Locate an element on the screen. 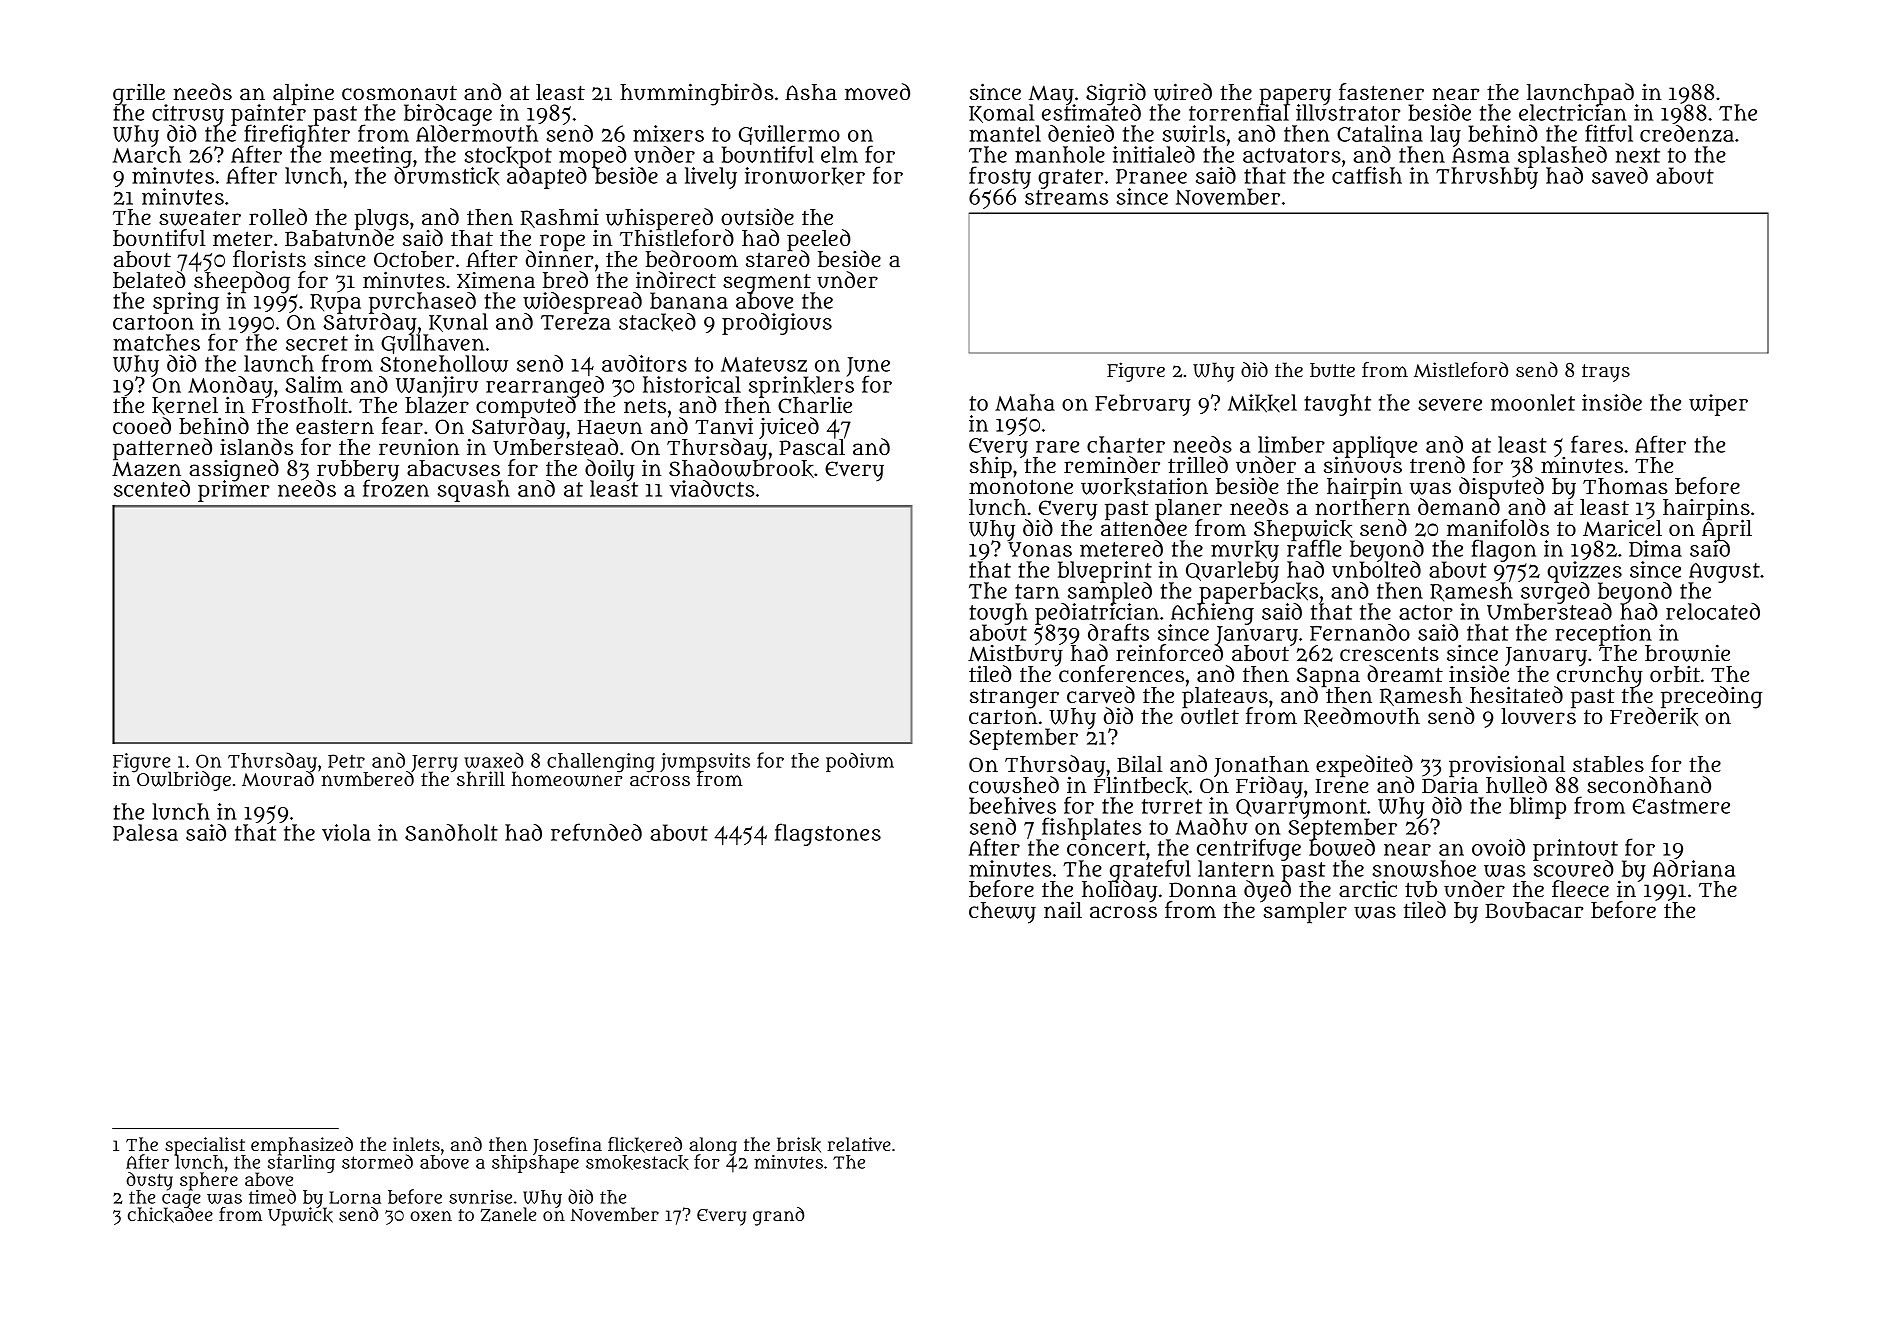 This screenshot has width=1881, height=1330. grille is located at coordinates (140, 94).
